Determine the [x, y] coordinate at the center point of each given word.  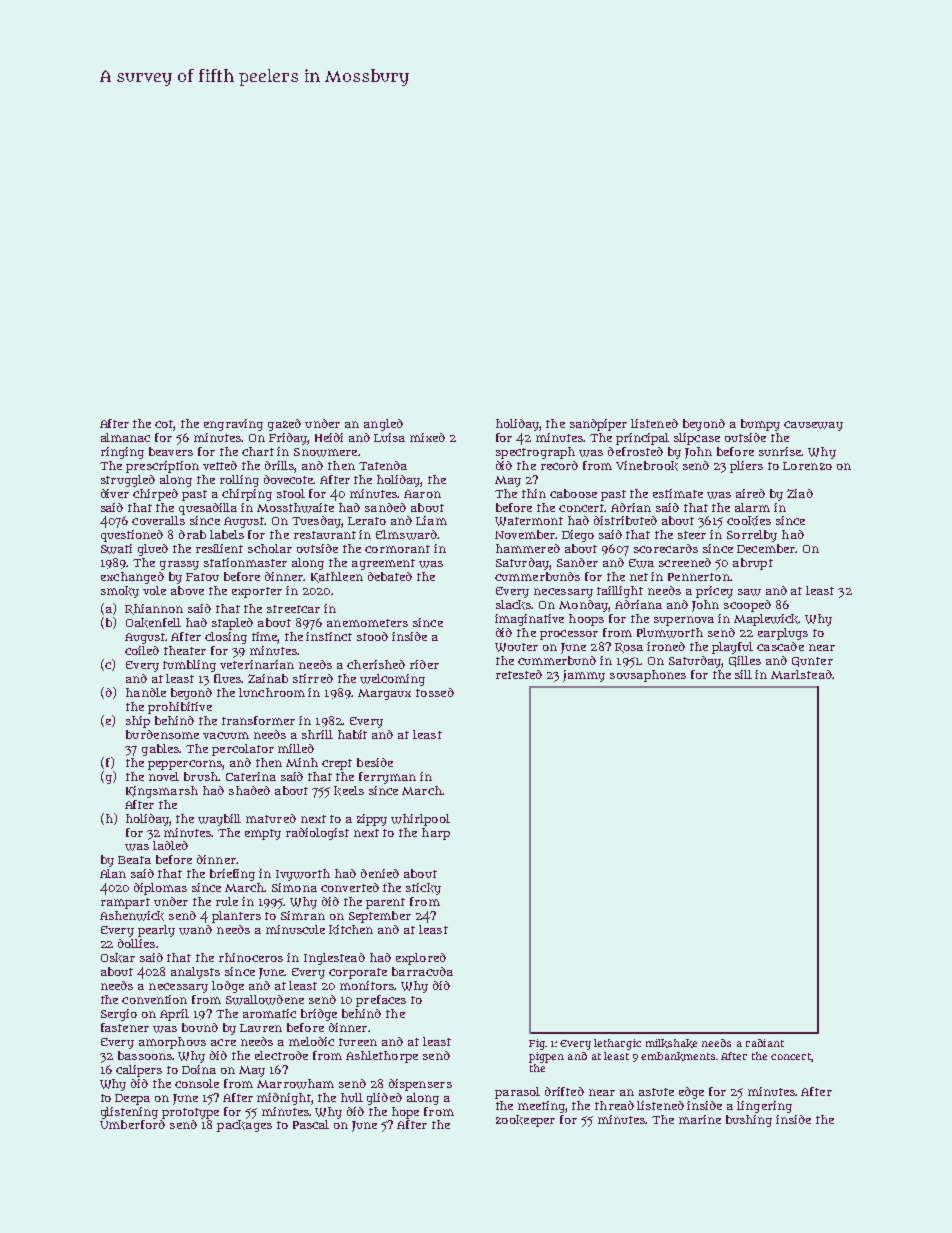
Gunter [812, 662]
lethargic [617, 1044]
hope [405, 1113]
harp [436, 834]
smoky [120, 592]
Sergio [119, 1015]
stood [372, 636]
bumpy [760, 425]
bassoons [145, 1055]
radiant [765, 1043]
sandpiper [598, 425]
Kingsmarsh [162, 792]
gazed [284, 425]
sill [743, 674]
